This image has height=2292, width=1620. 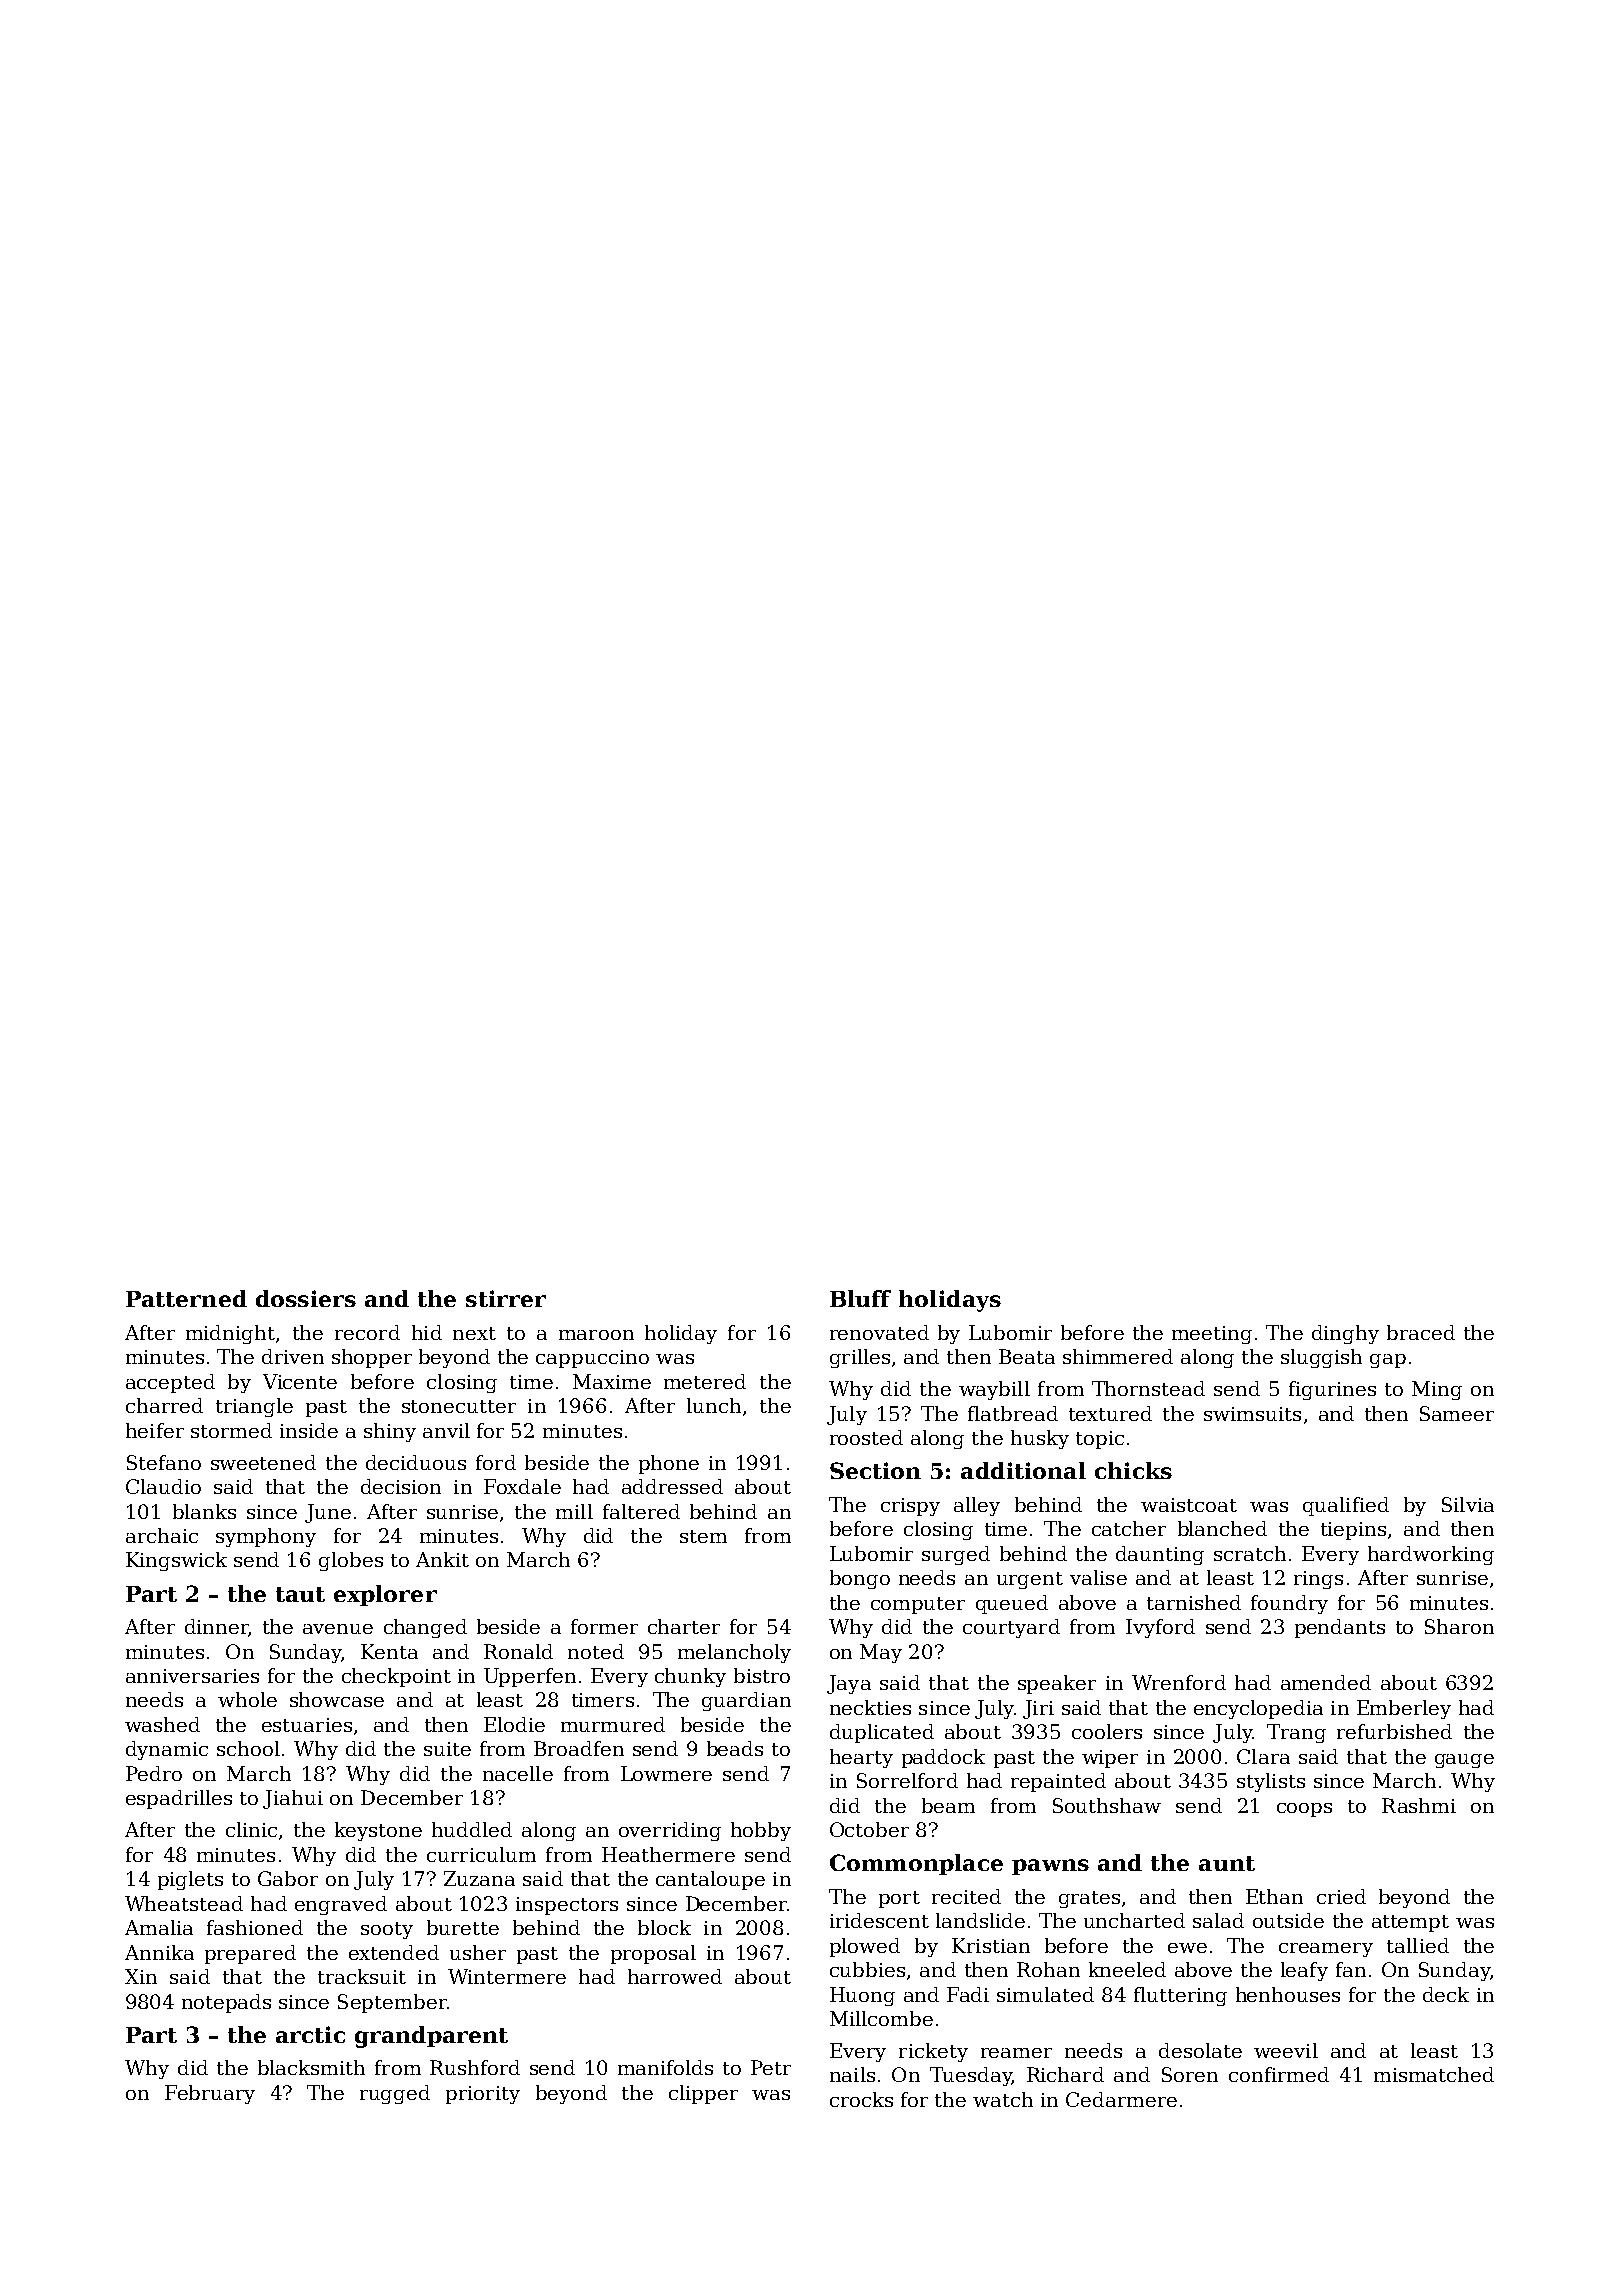 I want to click on Zuzana, so click(x=479, y=1878).
